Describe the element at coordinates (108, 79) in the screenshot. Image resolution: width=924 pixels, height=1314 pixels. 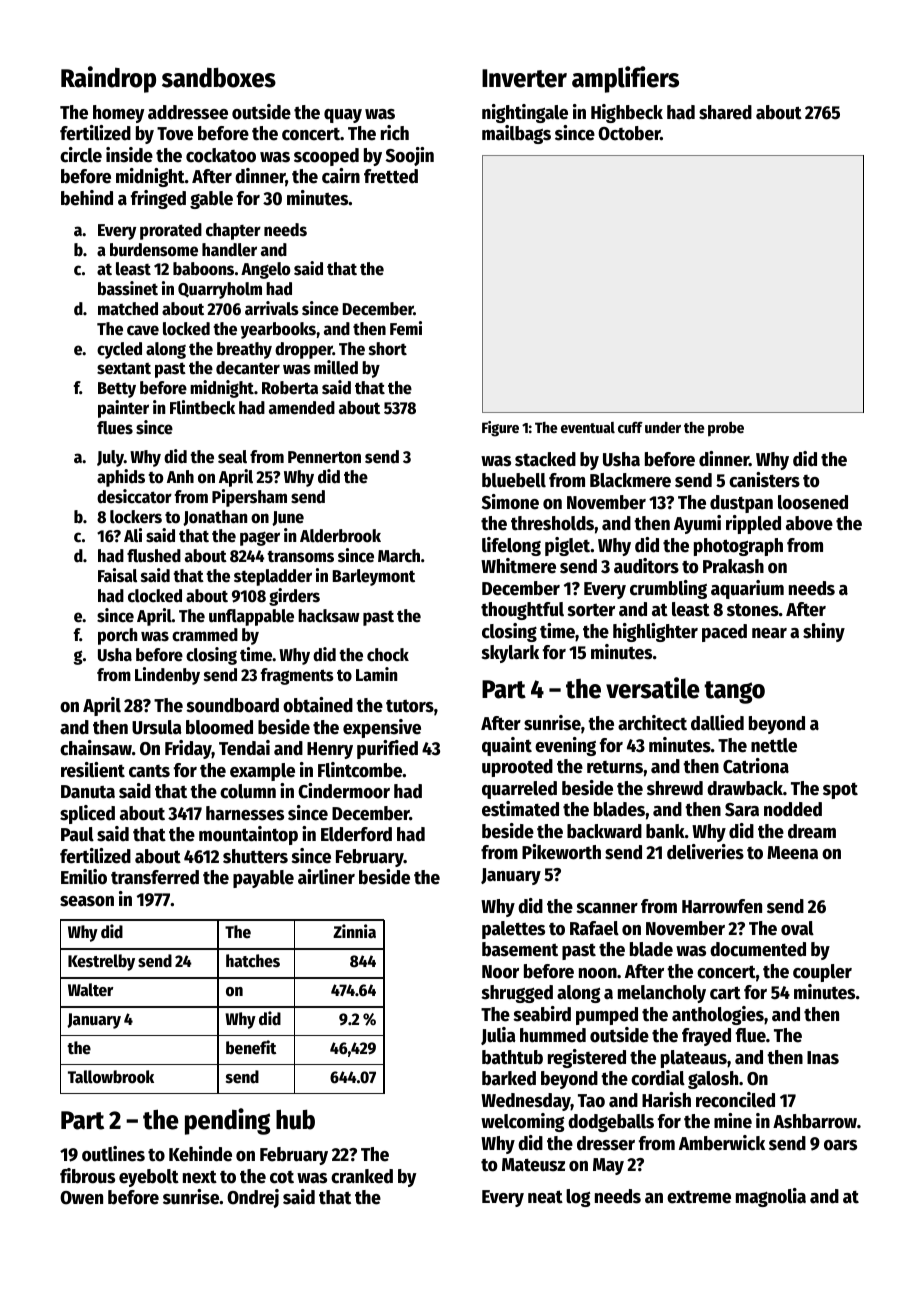
I see `Raindrop` at that location.
